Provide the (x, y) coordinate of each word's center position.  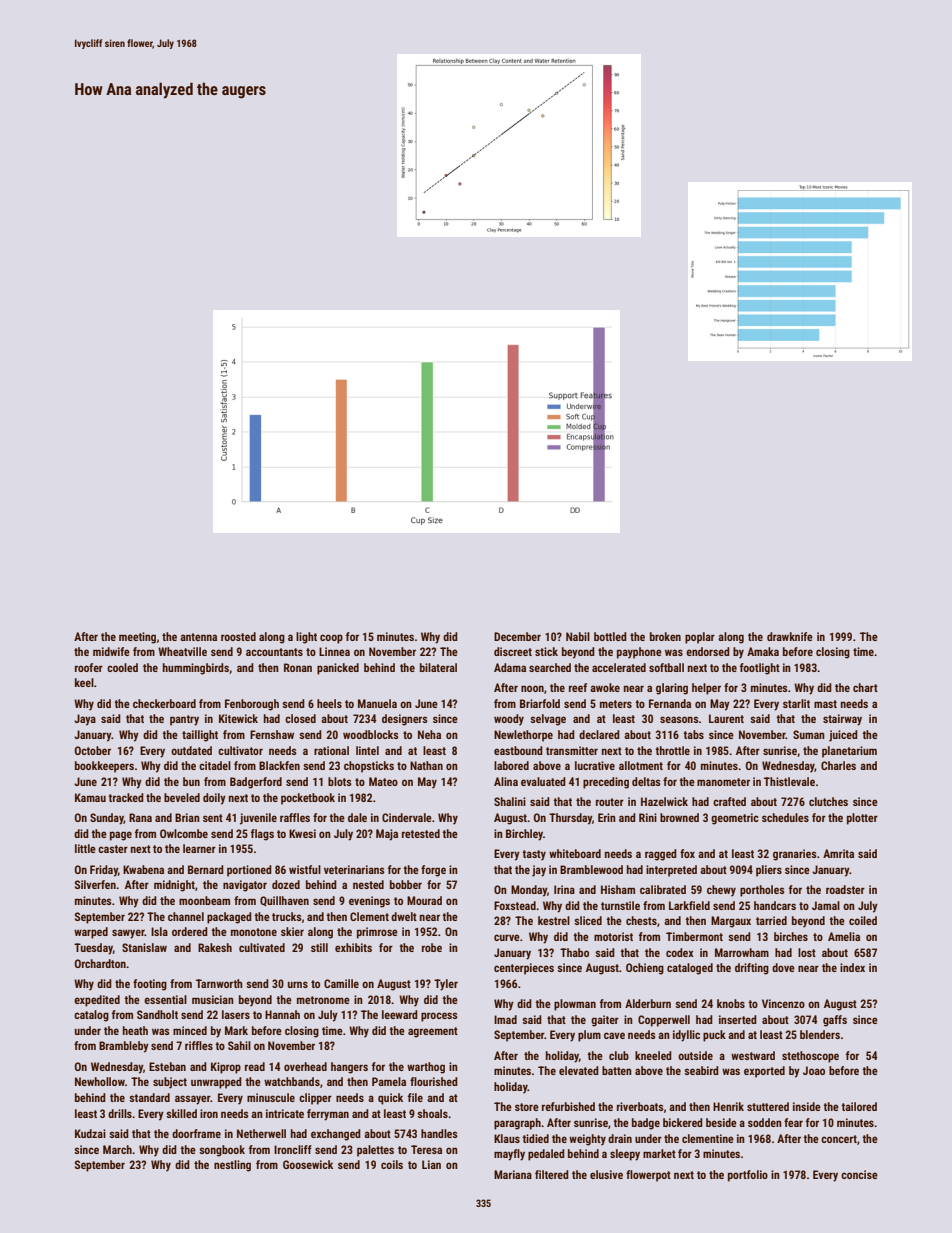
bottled (610, 636)
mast (825, 704)
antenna (198, 637)
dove (783, 967)
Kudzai (90, 1133)
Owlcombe (184, 833)
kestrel (554, 920)
